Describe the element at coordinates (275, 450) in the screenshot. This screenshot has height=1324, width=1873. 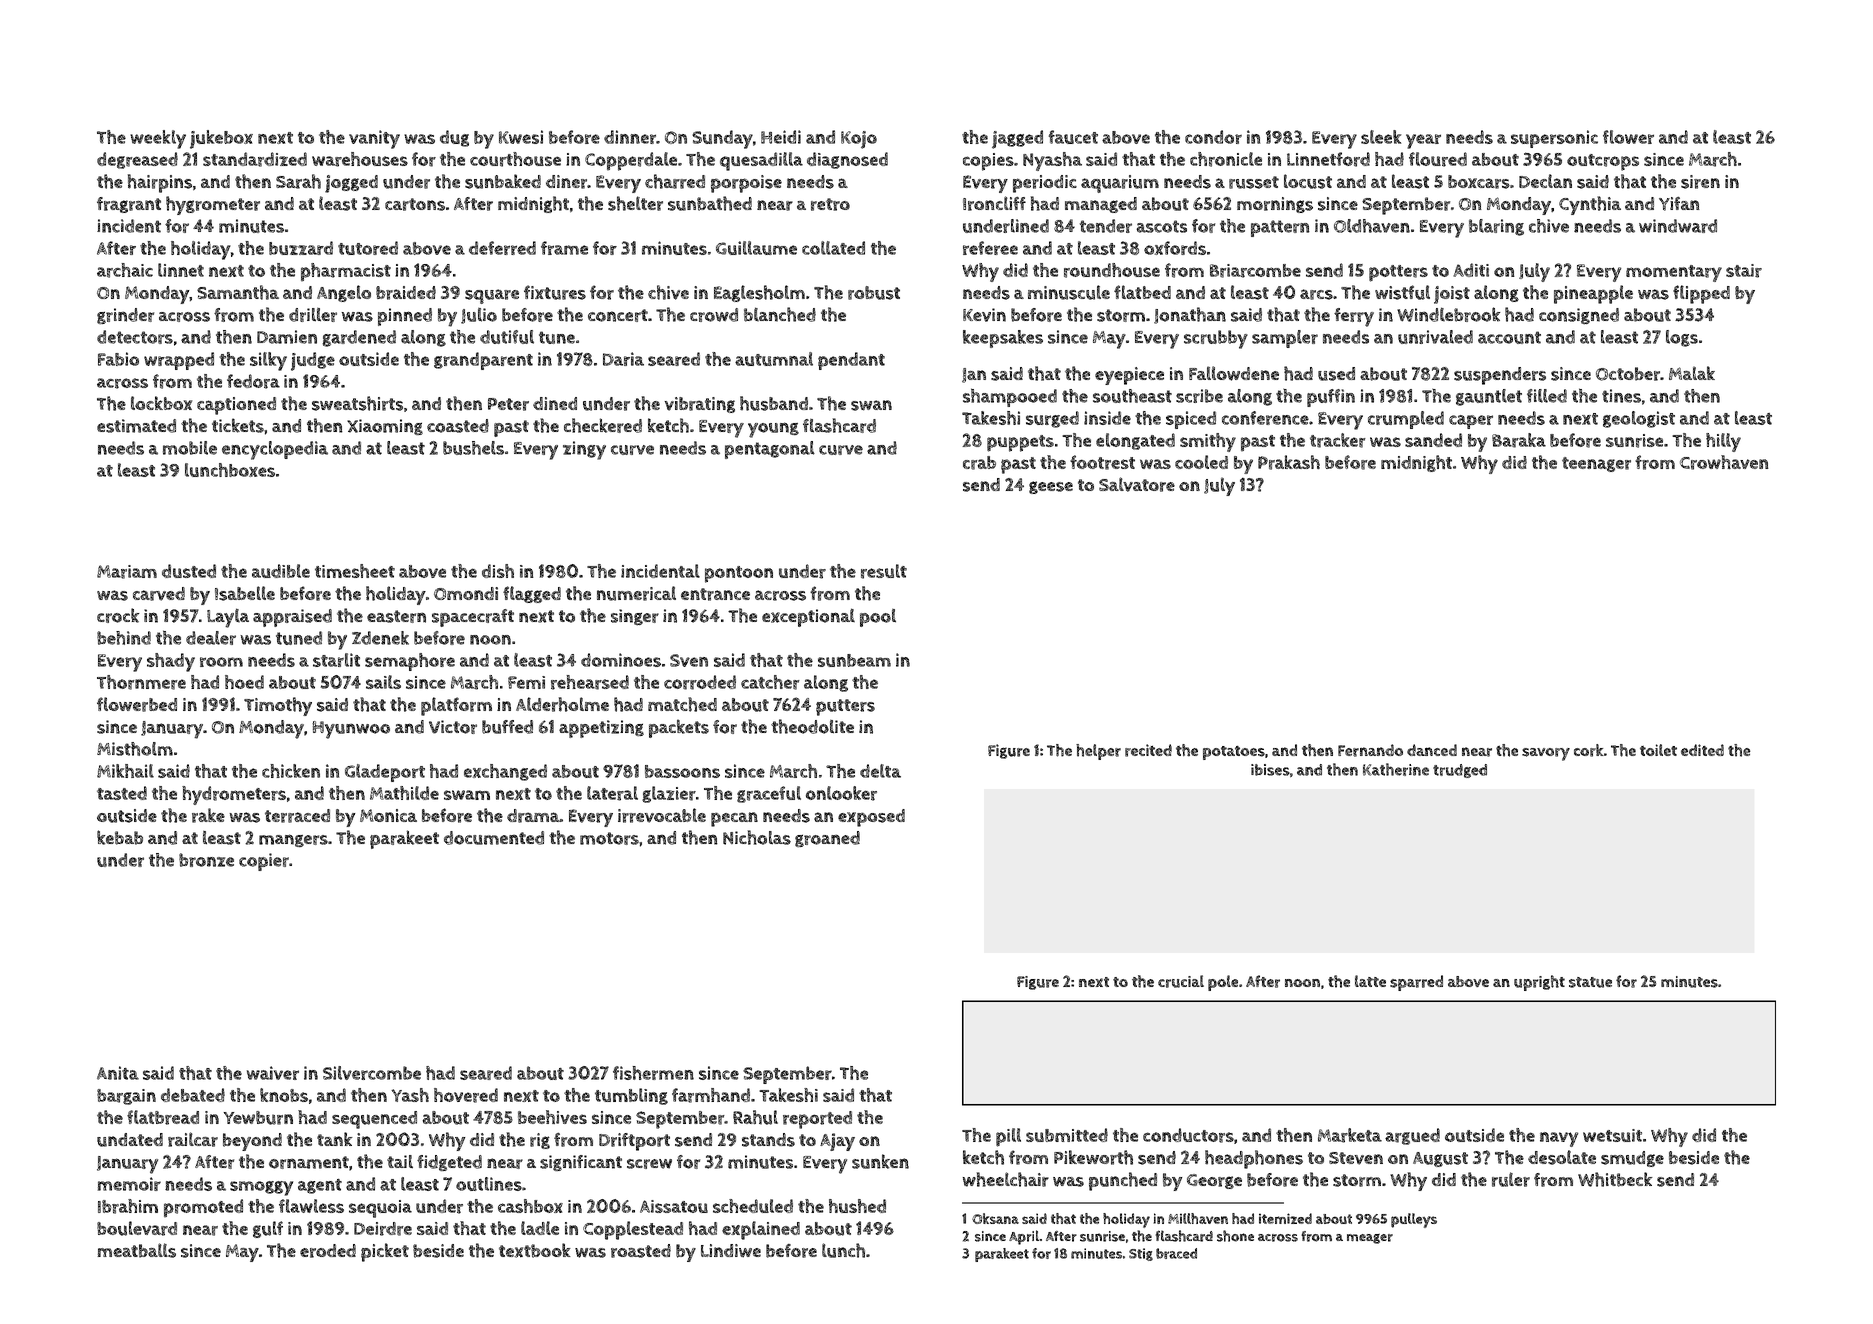
I see `encyclopedia` at that location.
